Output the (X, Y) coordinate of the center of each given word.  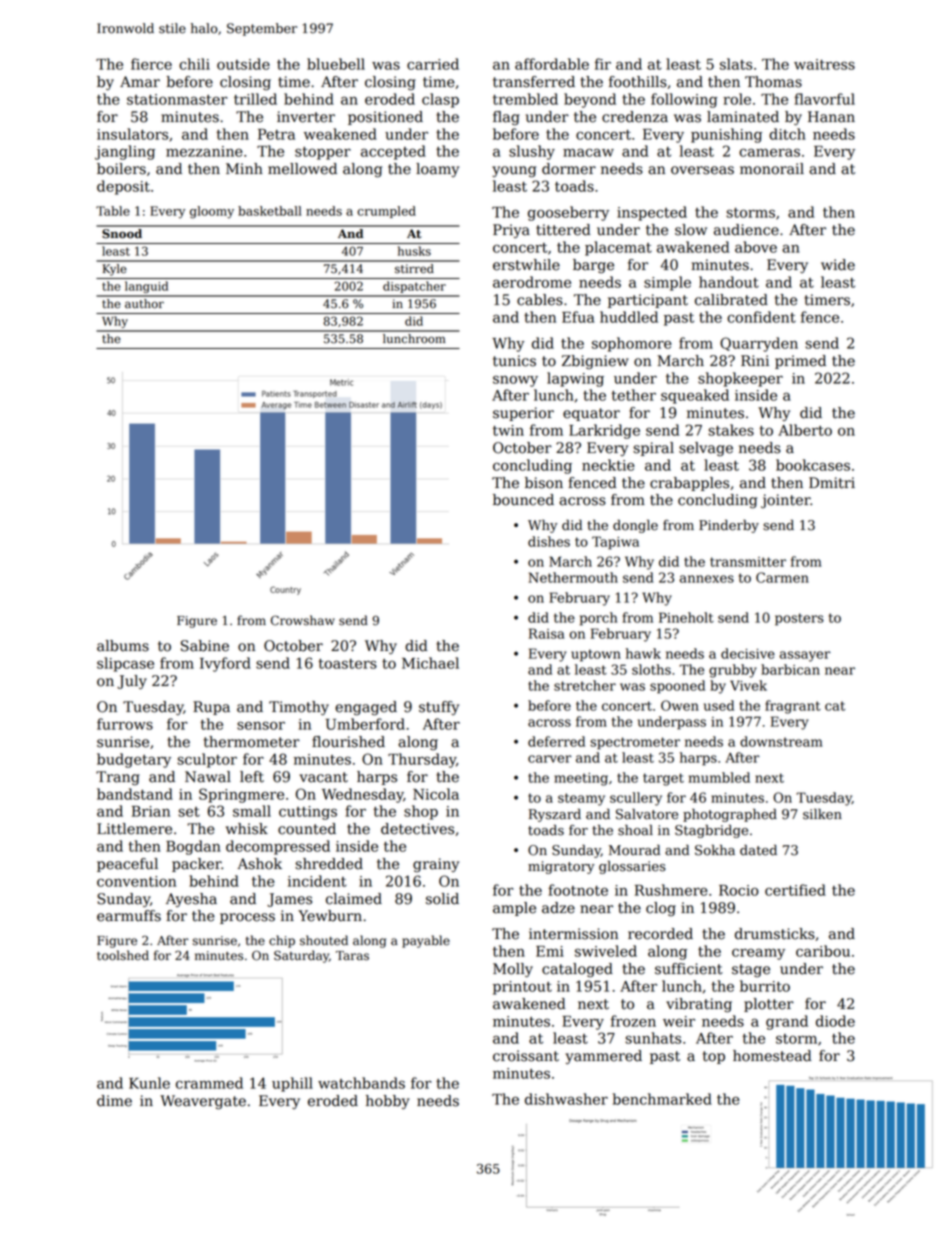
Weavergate (203, 1102)
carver (550, 759)
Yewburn (330, 916)
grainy (436, 865)
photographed (730, 815)
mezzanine (204, 151)
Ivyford (225, 664)
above (756, 247)
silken (822, 814)
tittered (563, 230)
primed (800, 362)
